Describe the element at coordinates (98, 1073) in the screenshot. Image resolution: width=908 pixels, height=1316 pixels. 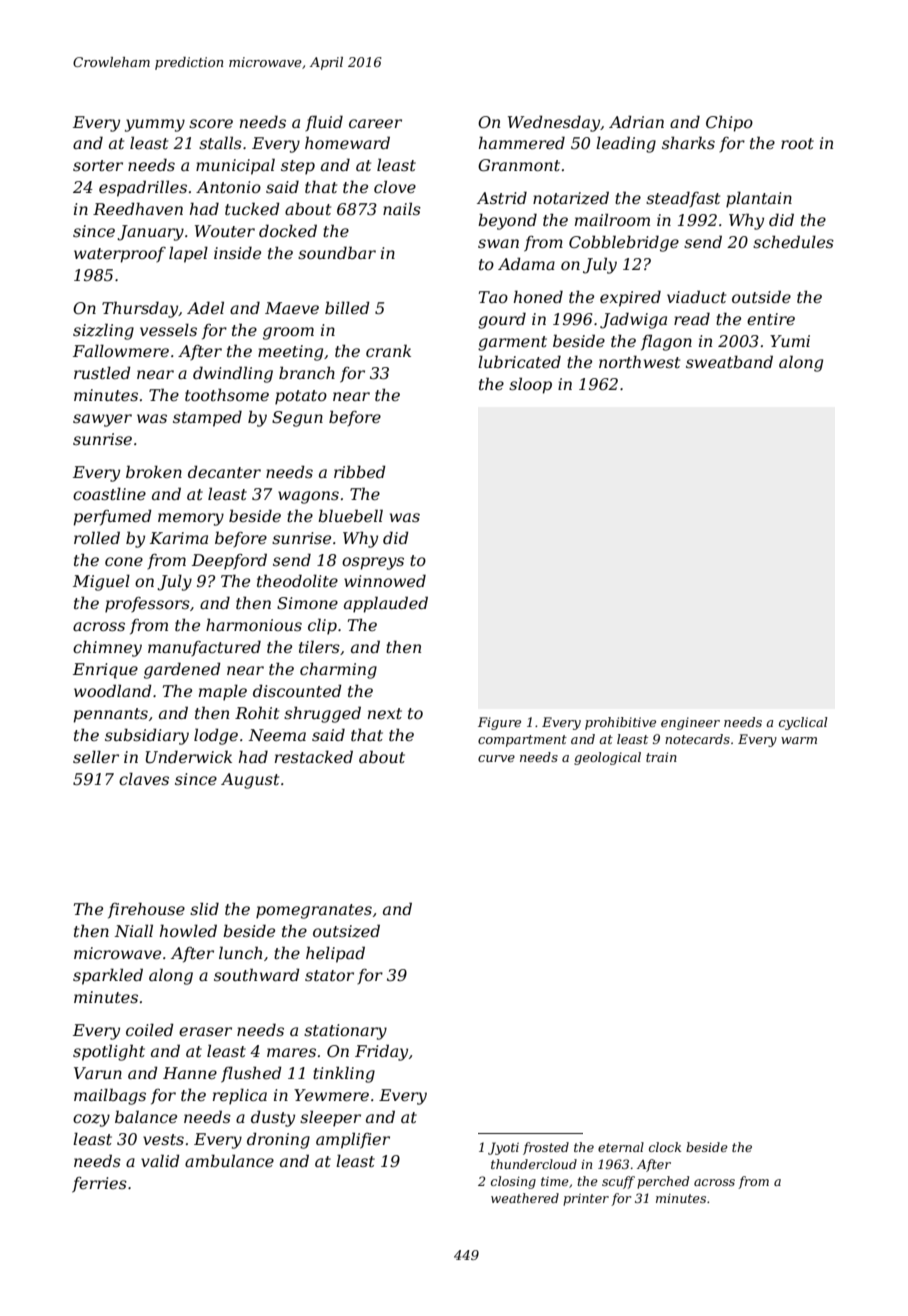
I see `Varun` at that location.
